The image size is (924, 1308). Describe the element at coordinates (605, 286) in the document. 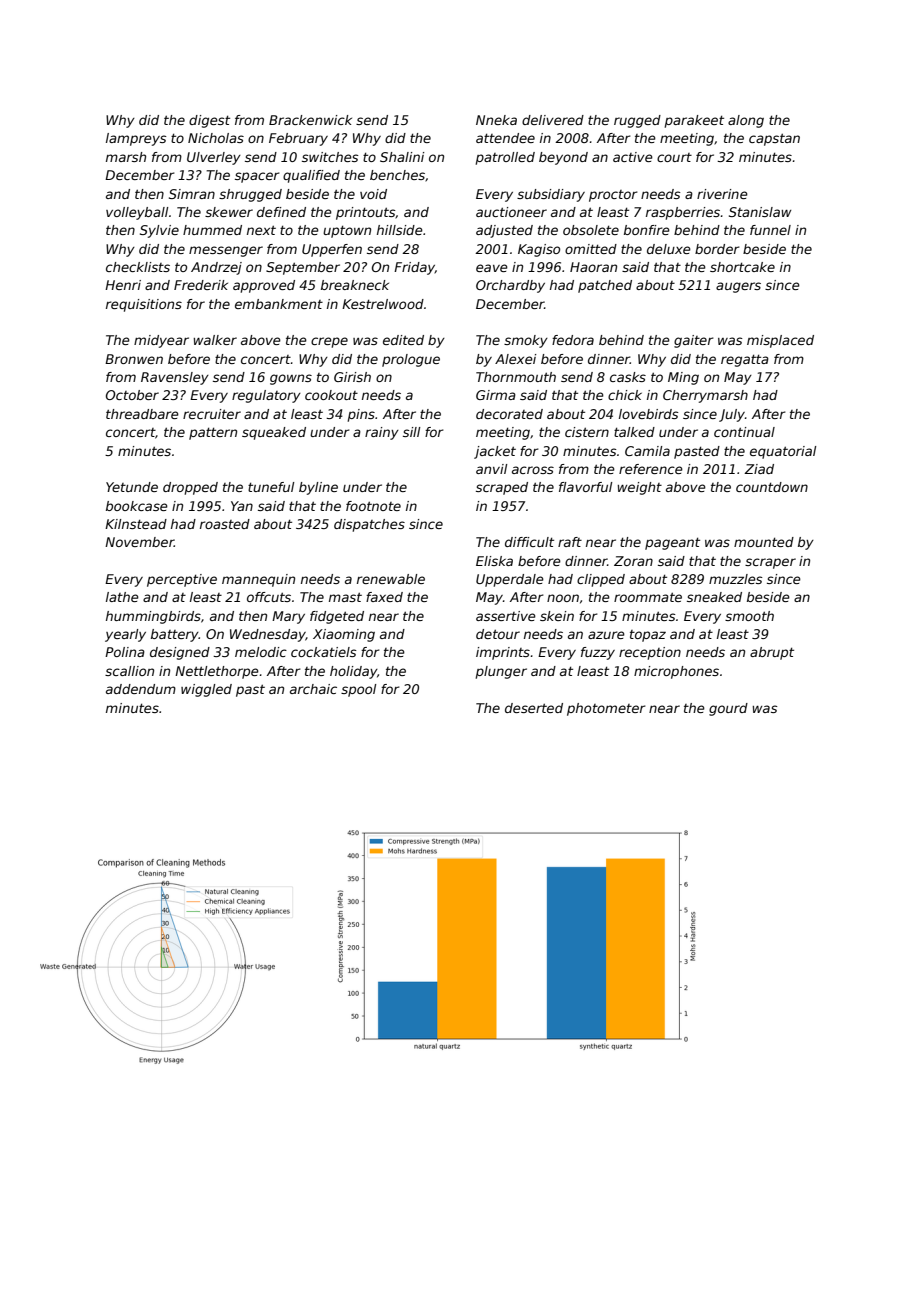

I see `patched` at that location.
